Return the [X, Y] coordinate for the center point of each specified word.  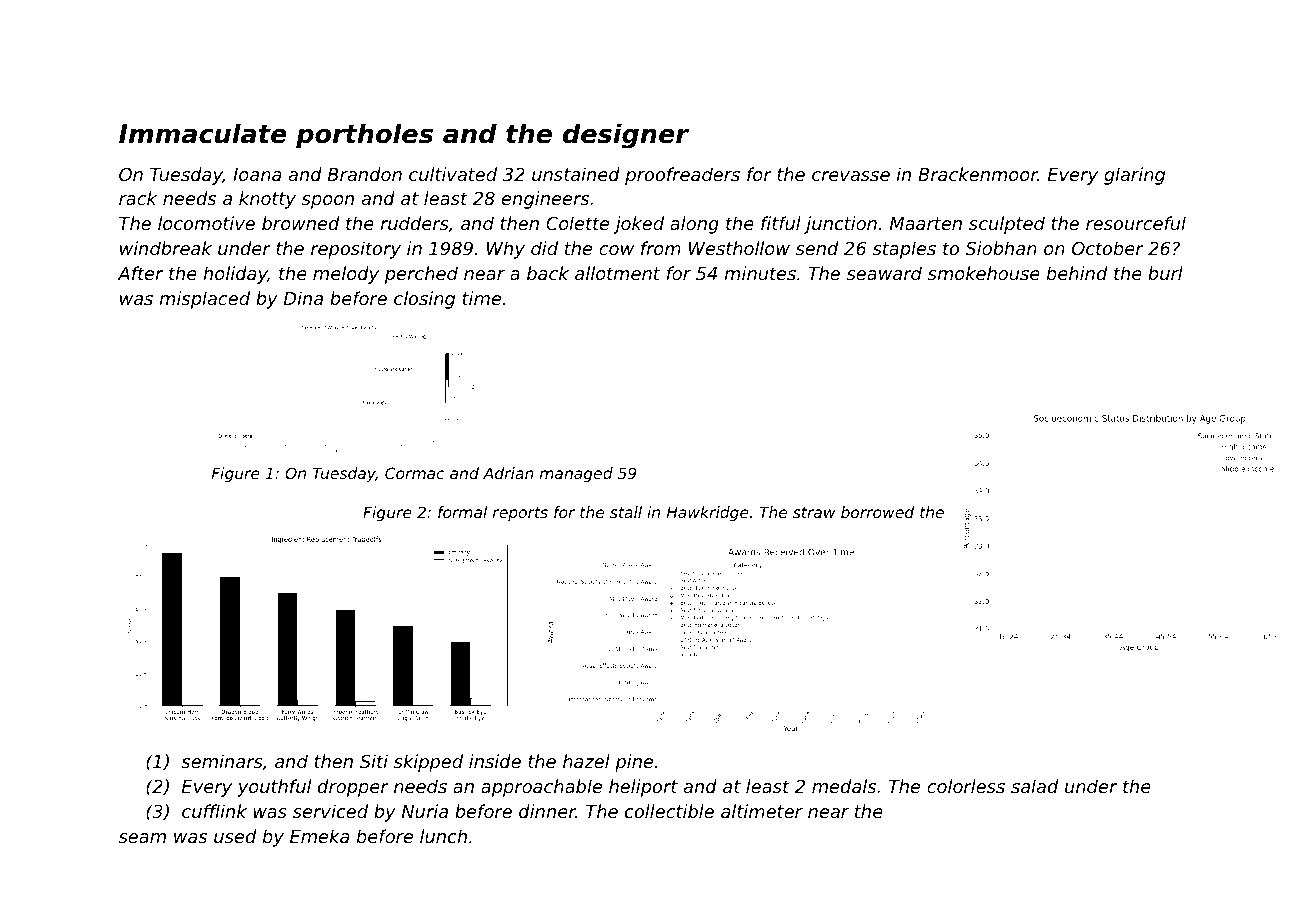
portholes [364, 136]
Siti [374, 761]
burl [1165, 273]
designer [626, 136]
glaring [1134, 176]
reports [520, 514]
